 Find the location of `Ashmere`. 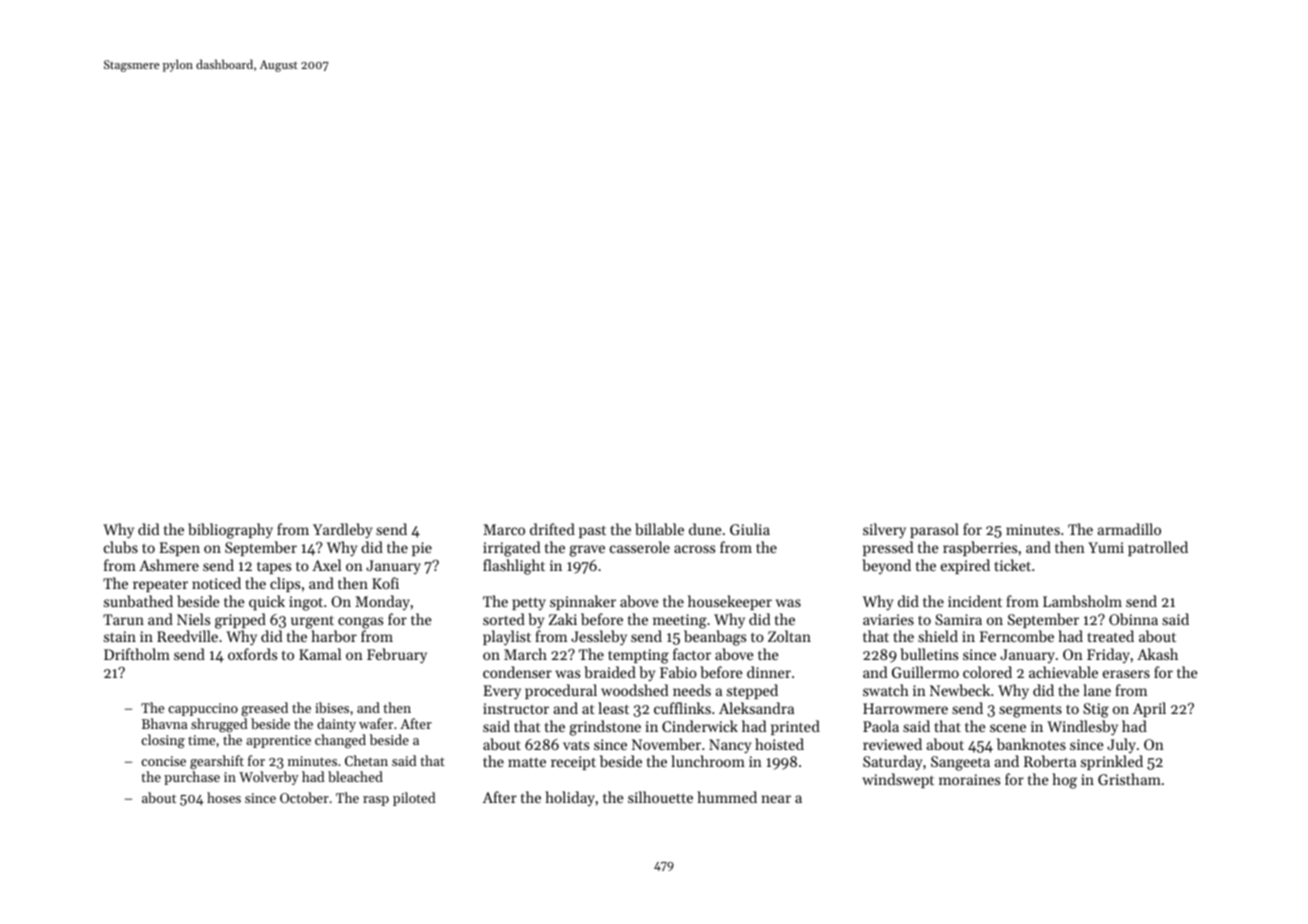

Ashmere is located at coordinates (169, 565).
